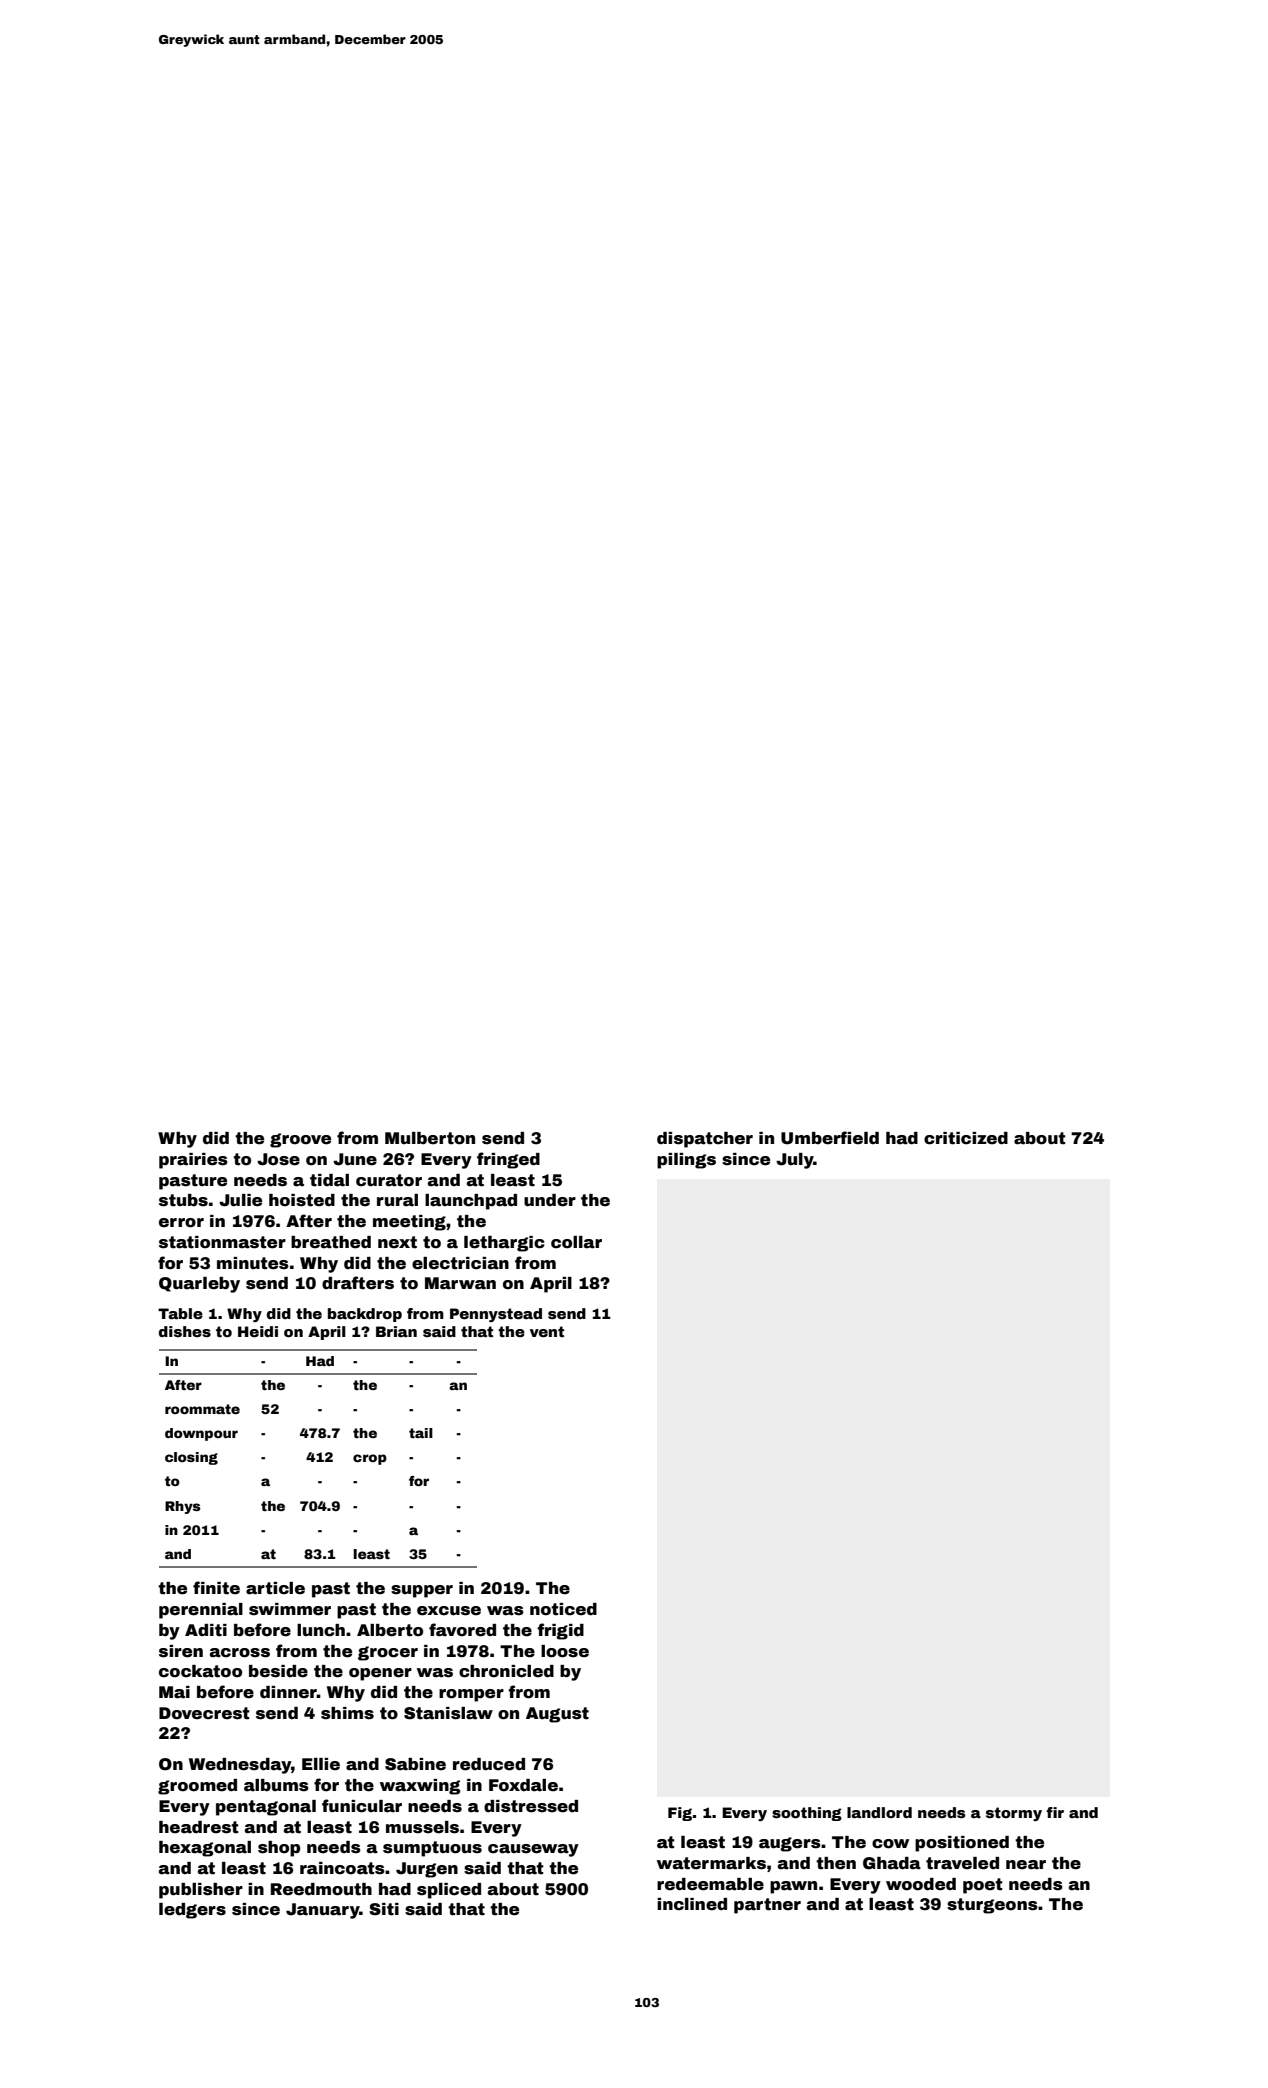 Image resolution: width=1268 pixels, height=2088 pixels. Describe the element at coordinates (533, 1850) in the image. I see `causeway` at that location.
